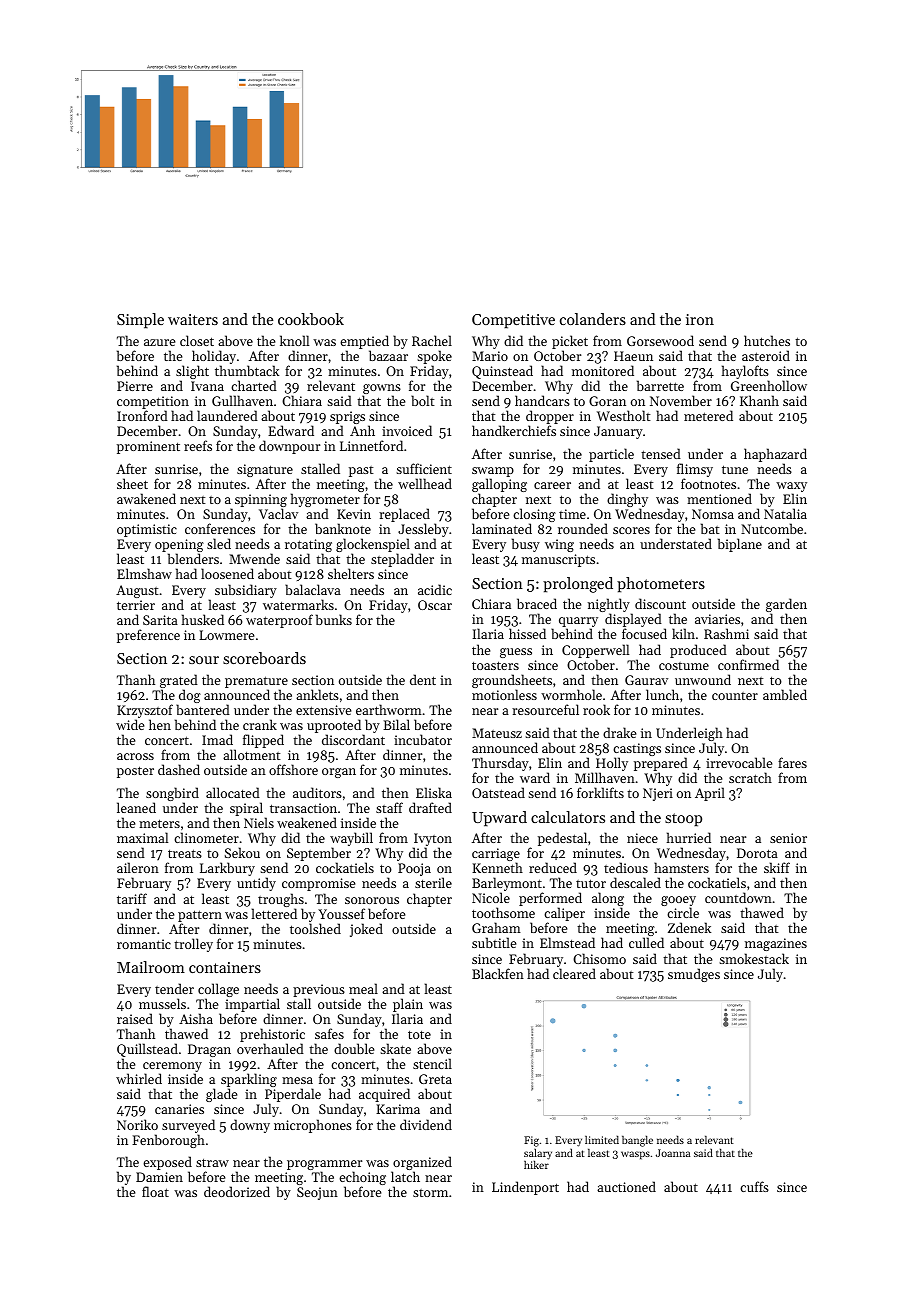 The image size is (924, 1308). What do you see at coordinates (318, 884) in the screenshot?
I see `compromise` at bounding box center [318, 884].
